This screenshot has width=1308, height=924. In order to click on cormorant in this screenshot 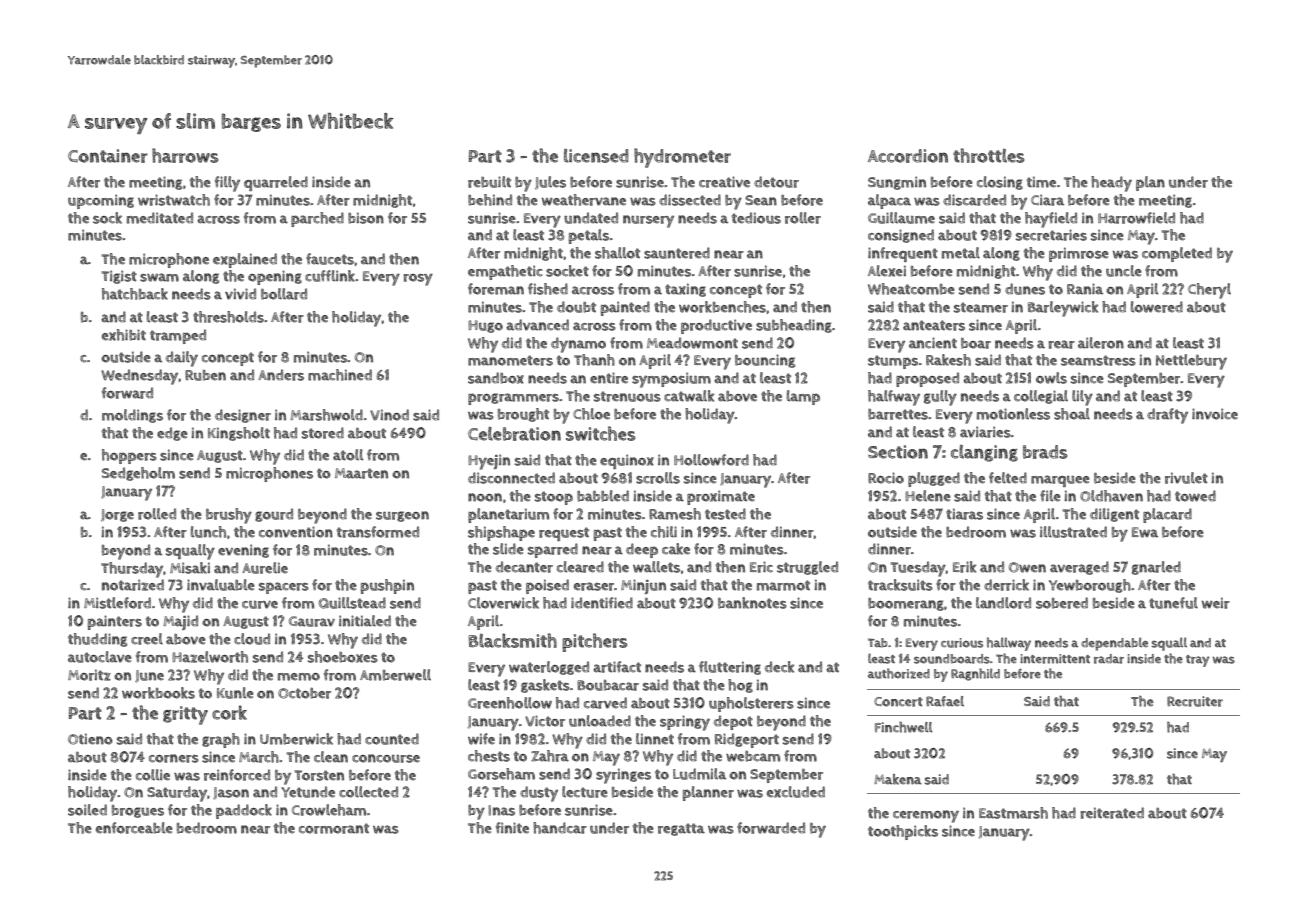, I will do `click(334, 828)`.
